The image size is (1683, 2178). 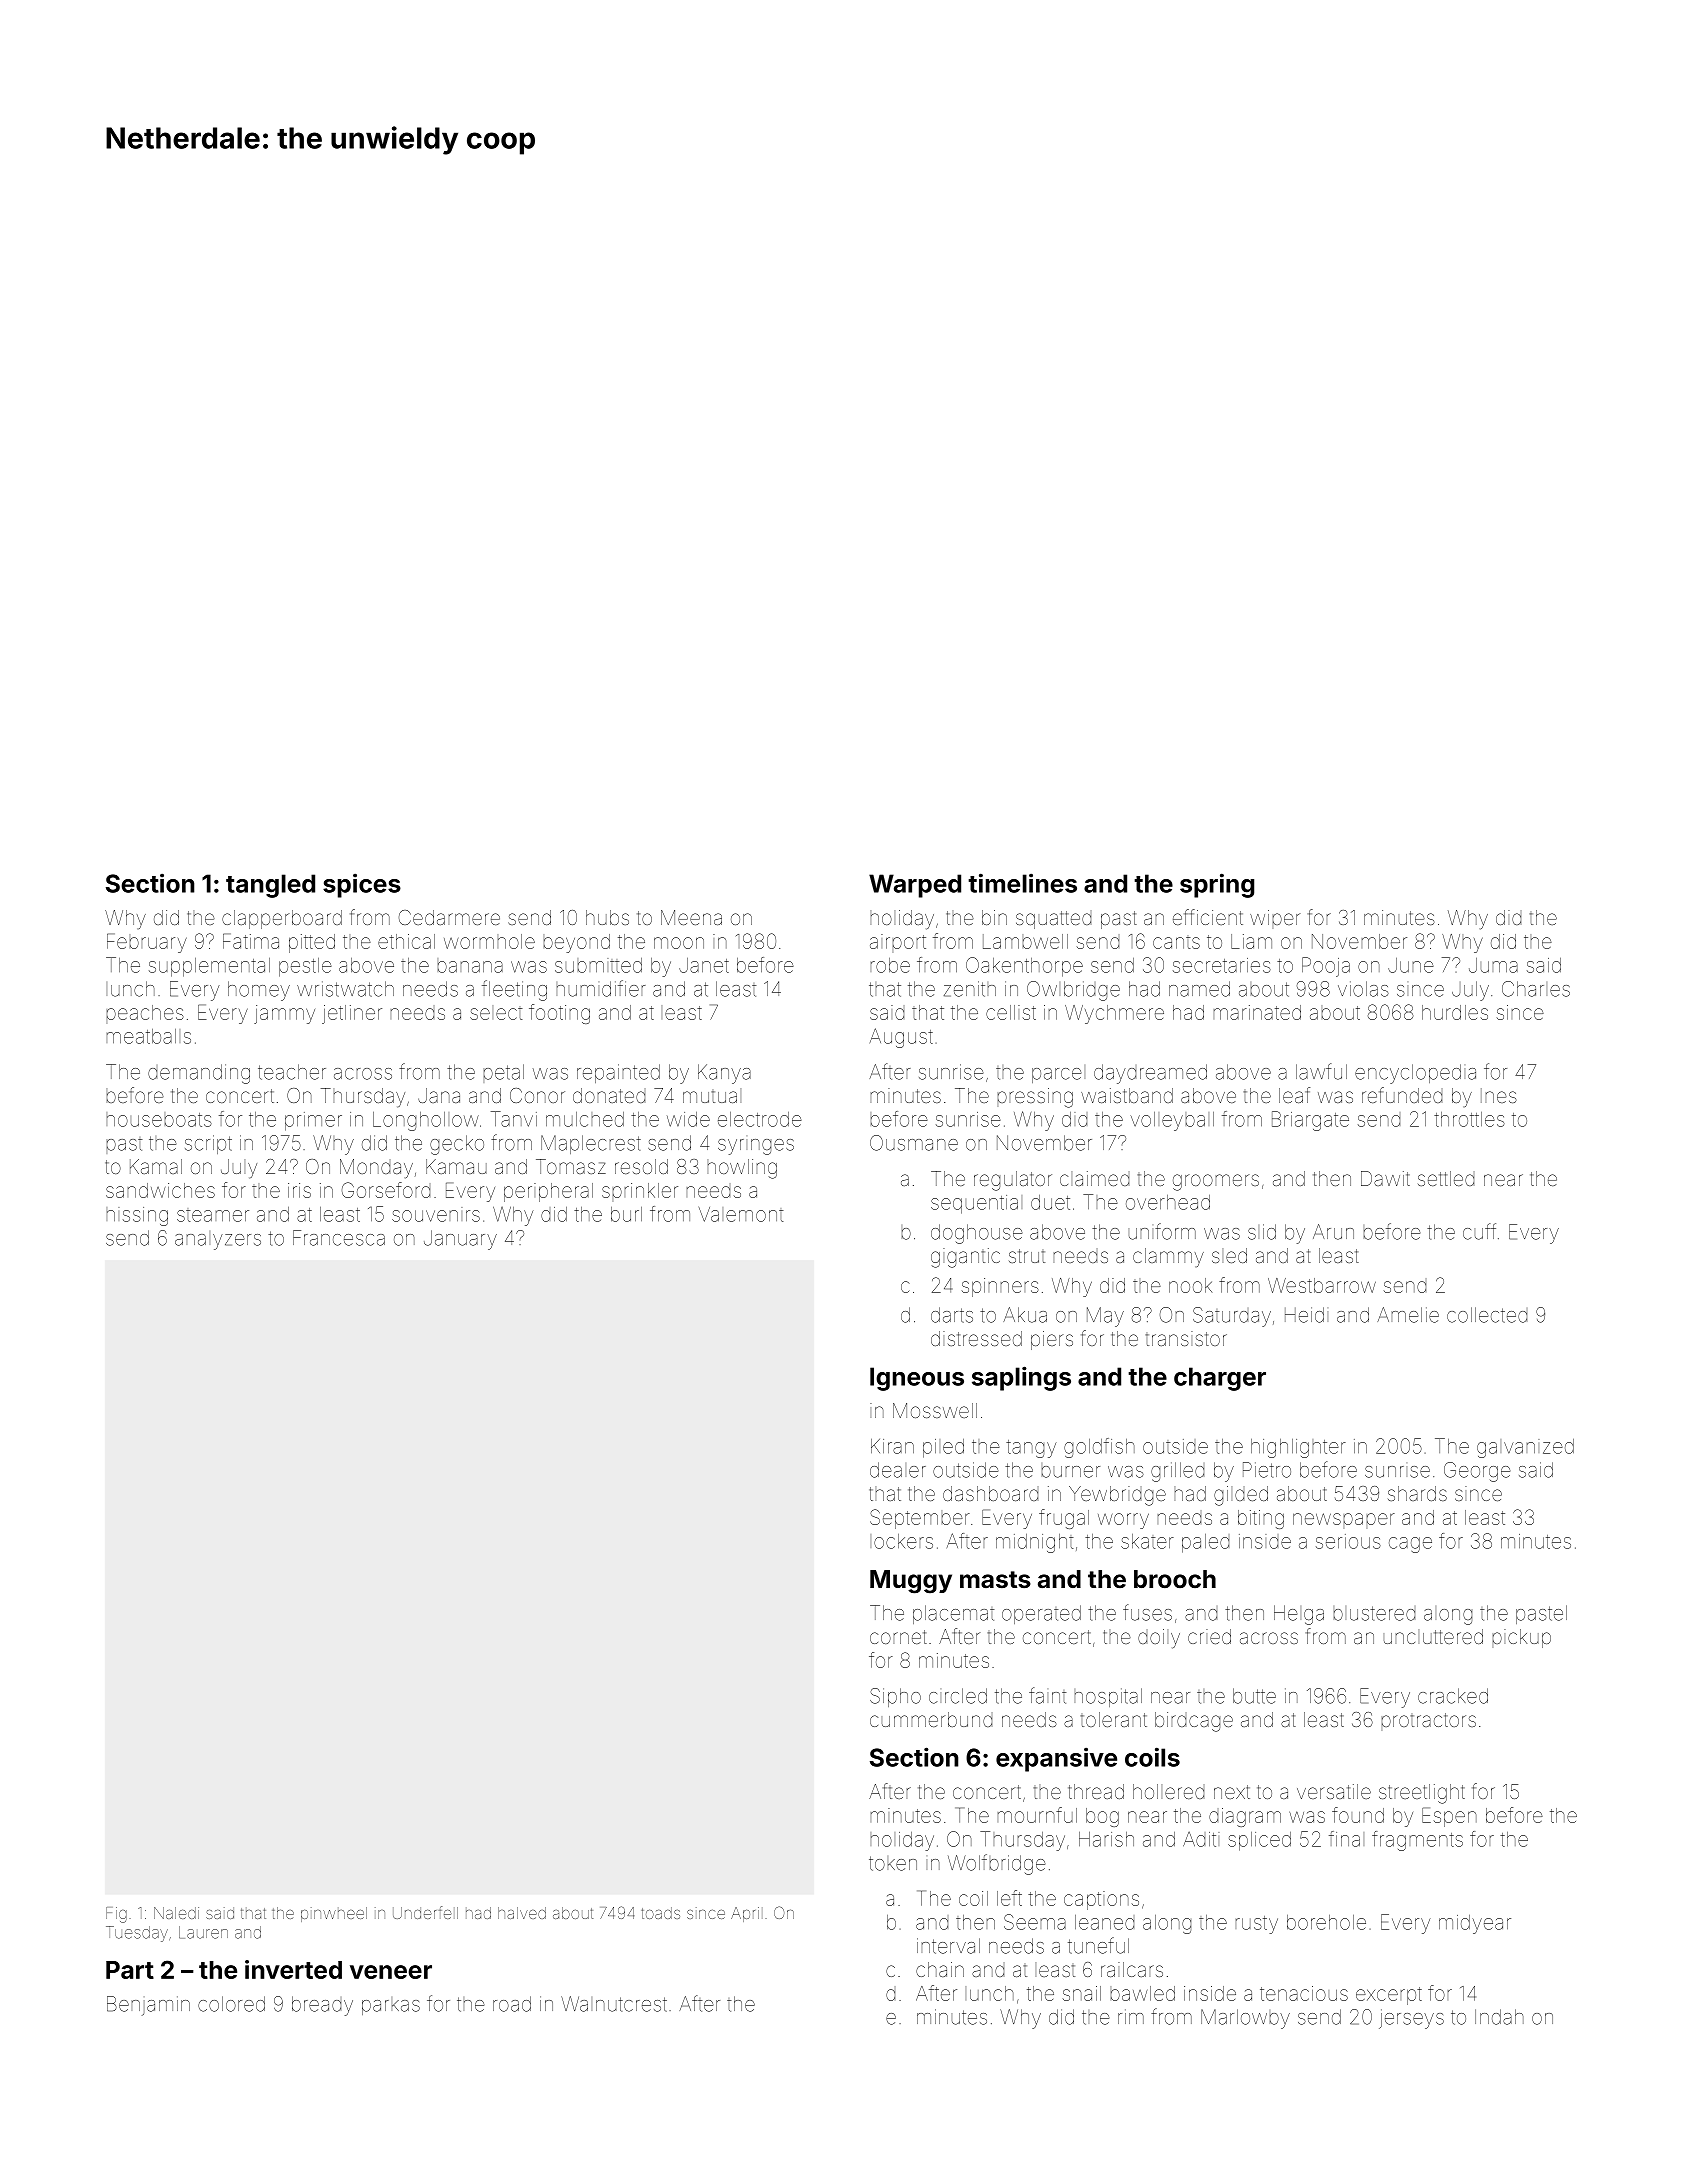 What do you see at coordinates (270, 886) in the page?
I see `tangled` at bounding box center [270, 886].
